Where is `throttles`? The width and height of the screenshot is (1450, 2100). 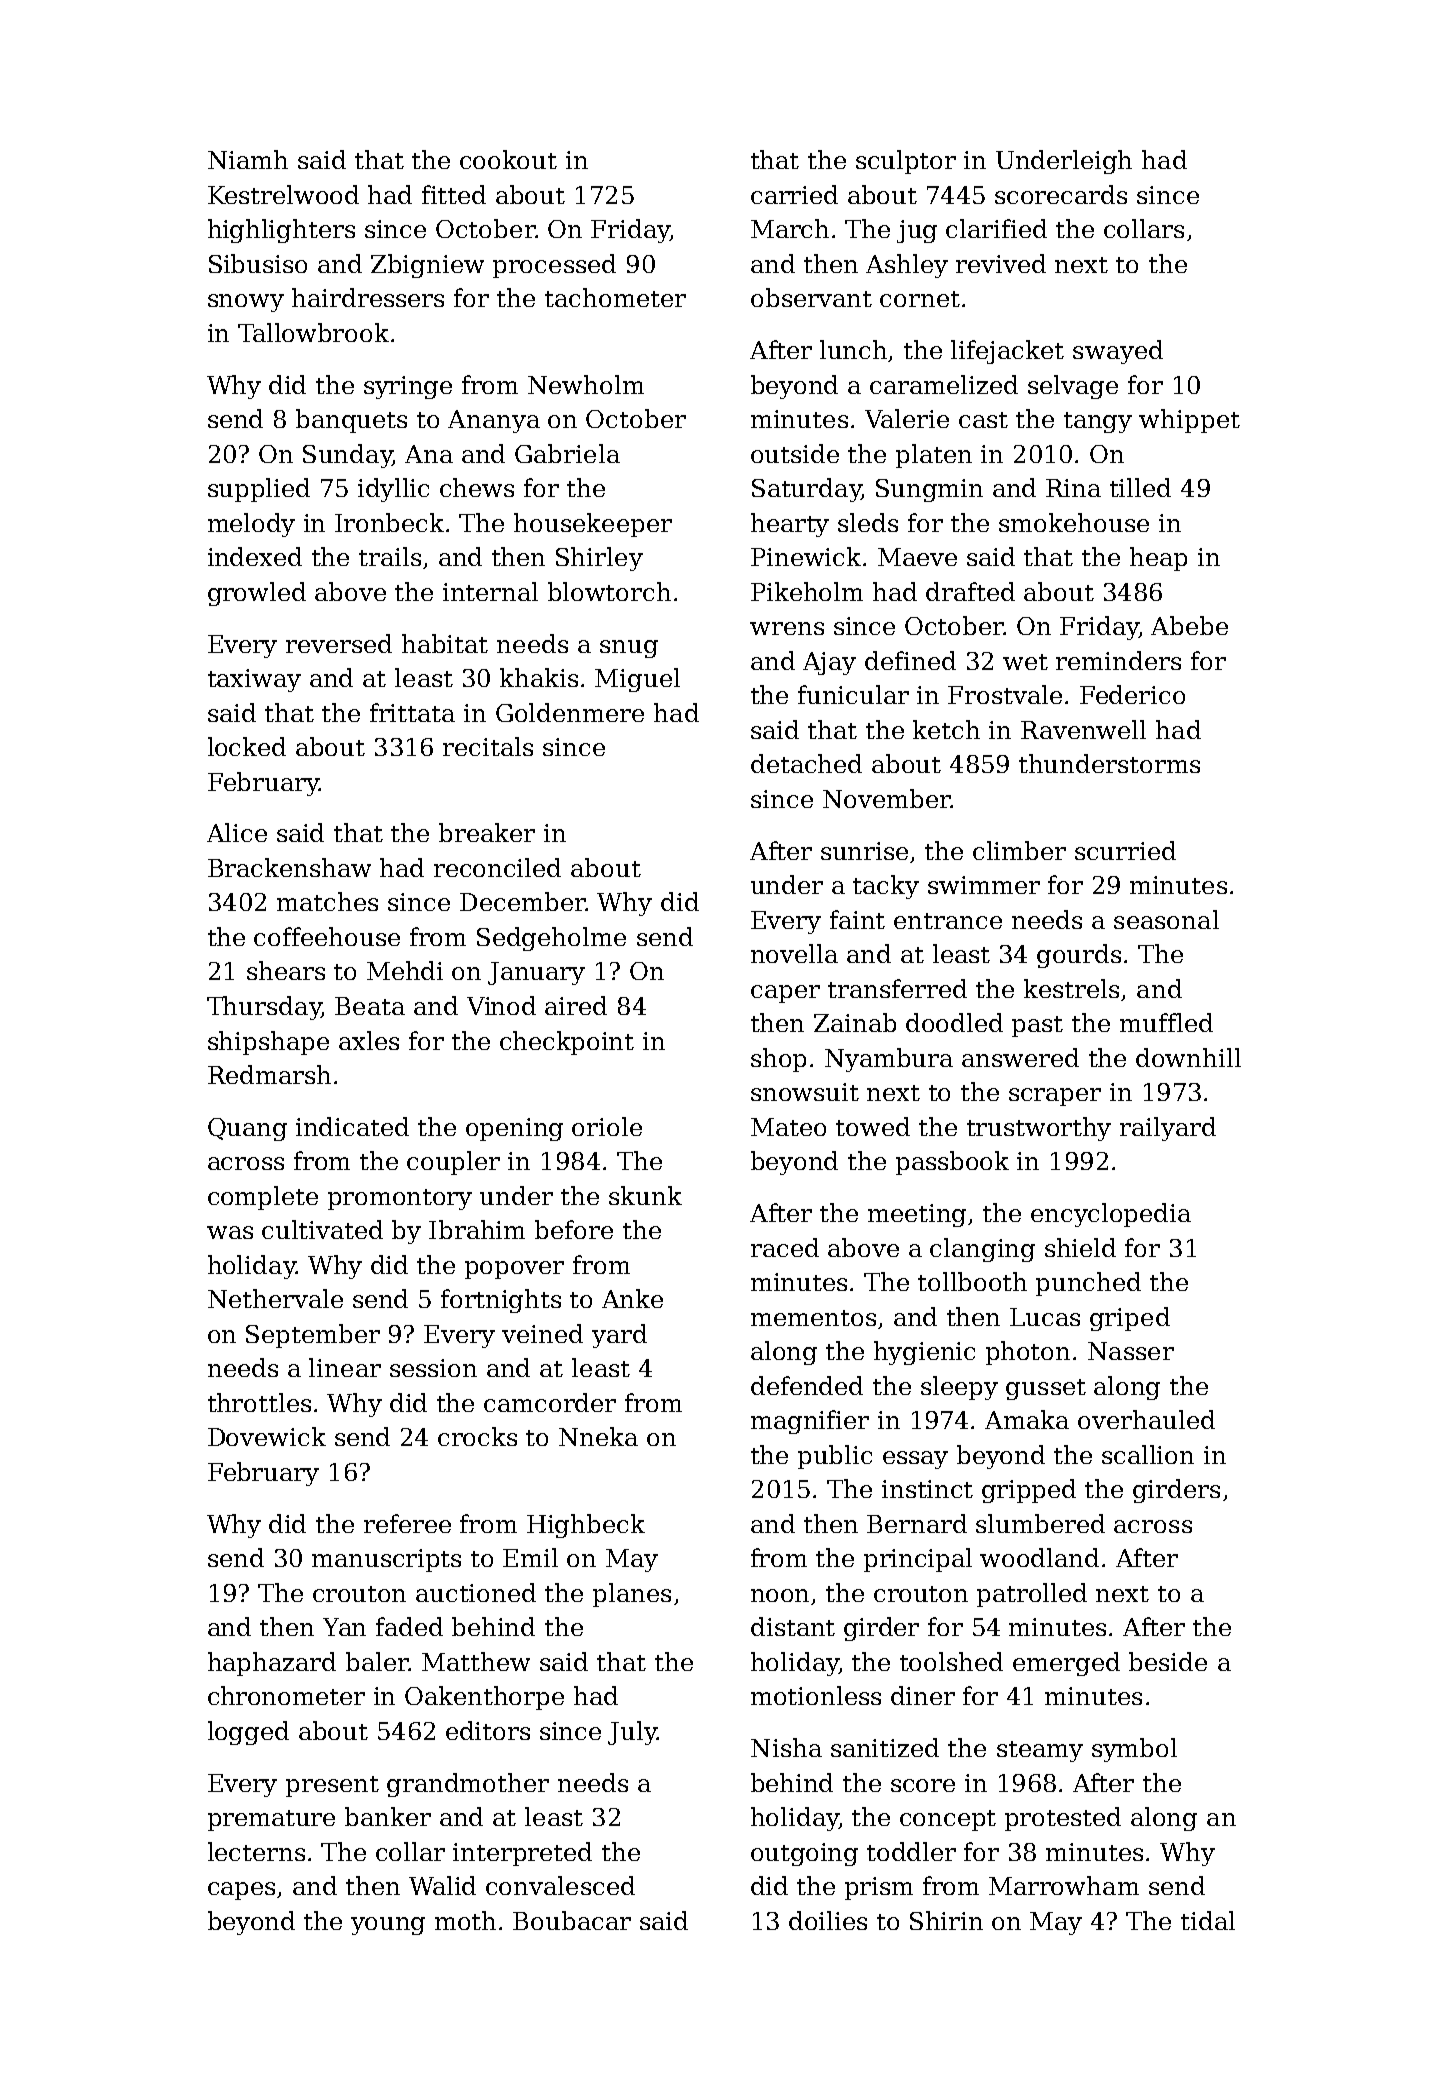
throttles is located at coordinates (259, 1402).
